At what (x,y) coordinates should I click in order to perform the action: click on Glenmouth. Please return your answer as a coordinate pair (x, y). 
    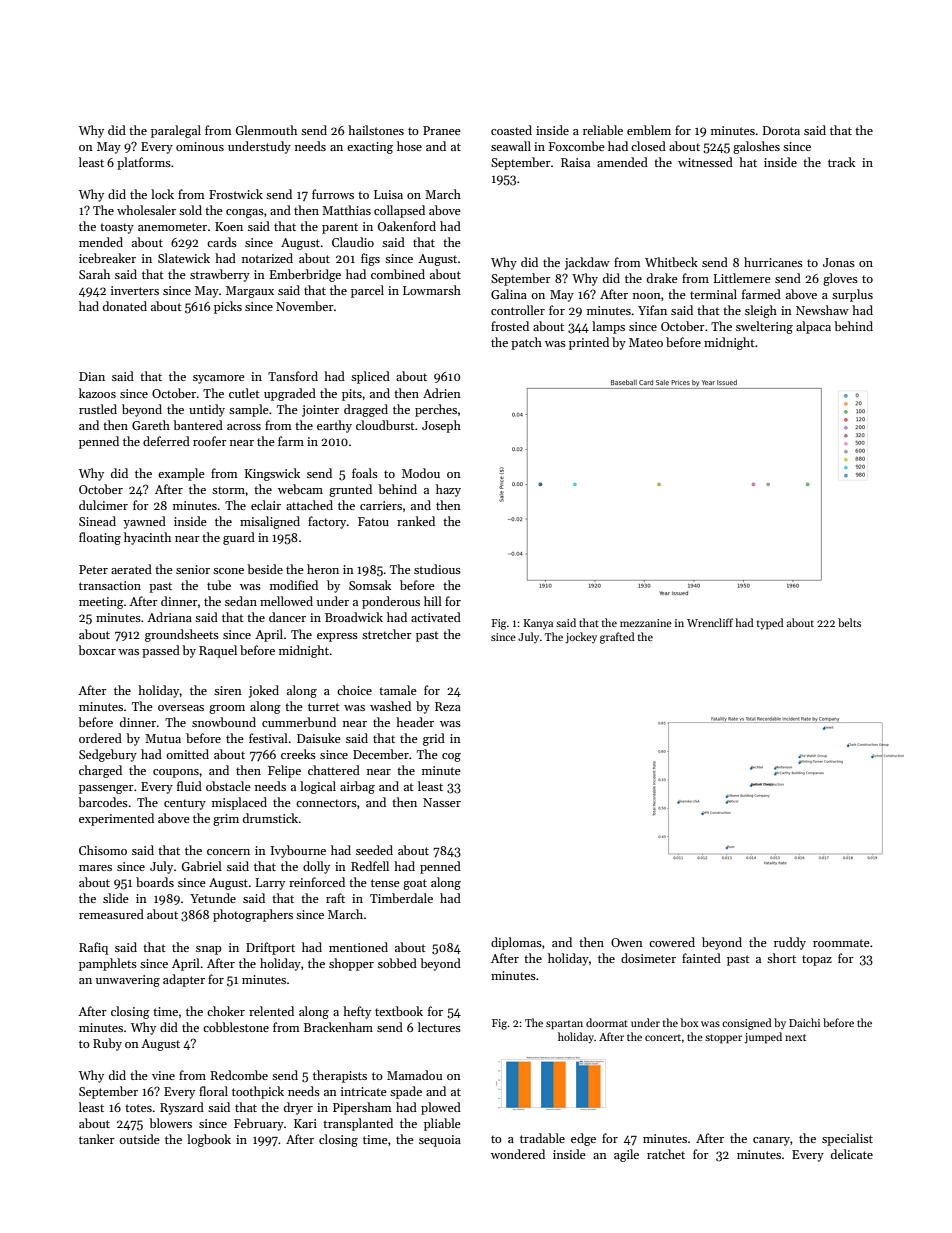
    Looking at the image, I should click on (266, 130).
